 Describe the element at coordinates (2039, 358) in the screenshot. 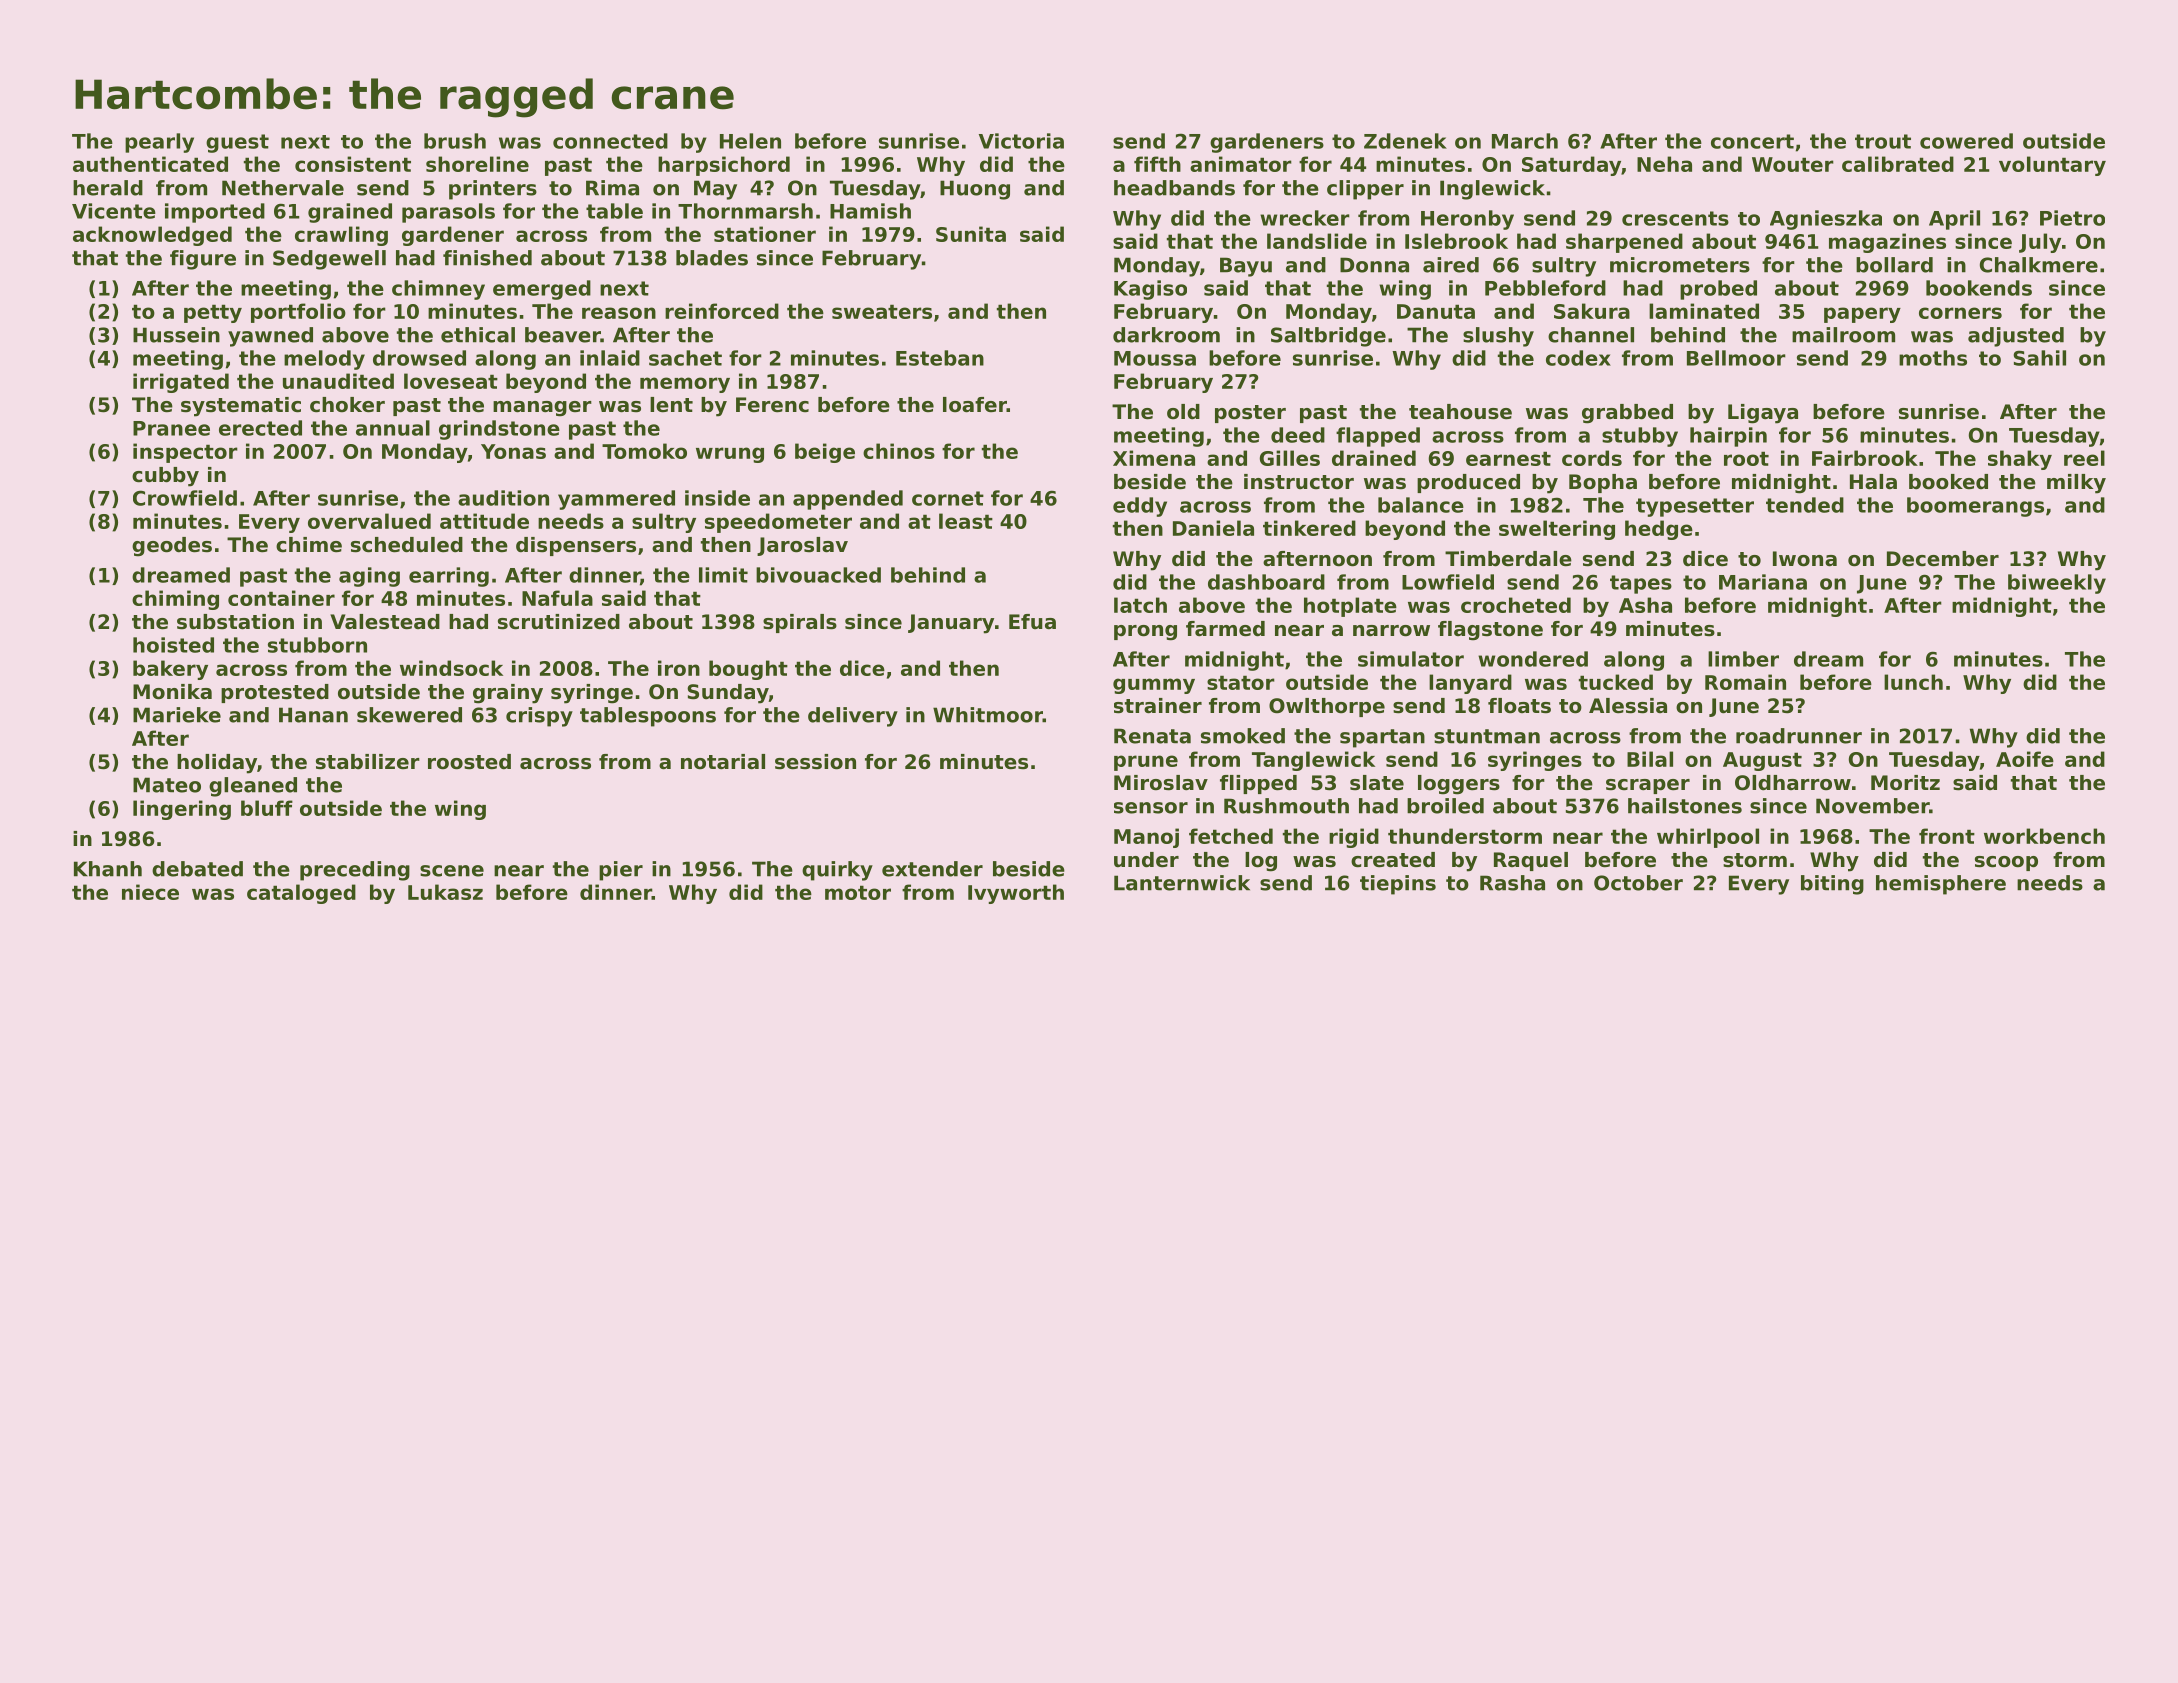

I see `Sahil` at that location.
